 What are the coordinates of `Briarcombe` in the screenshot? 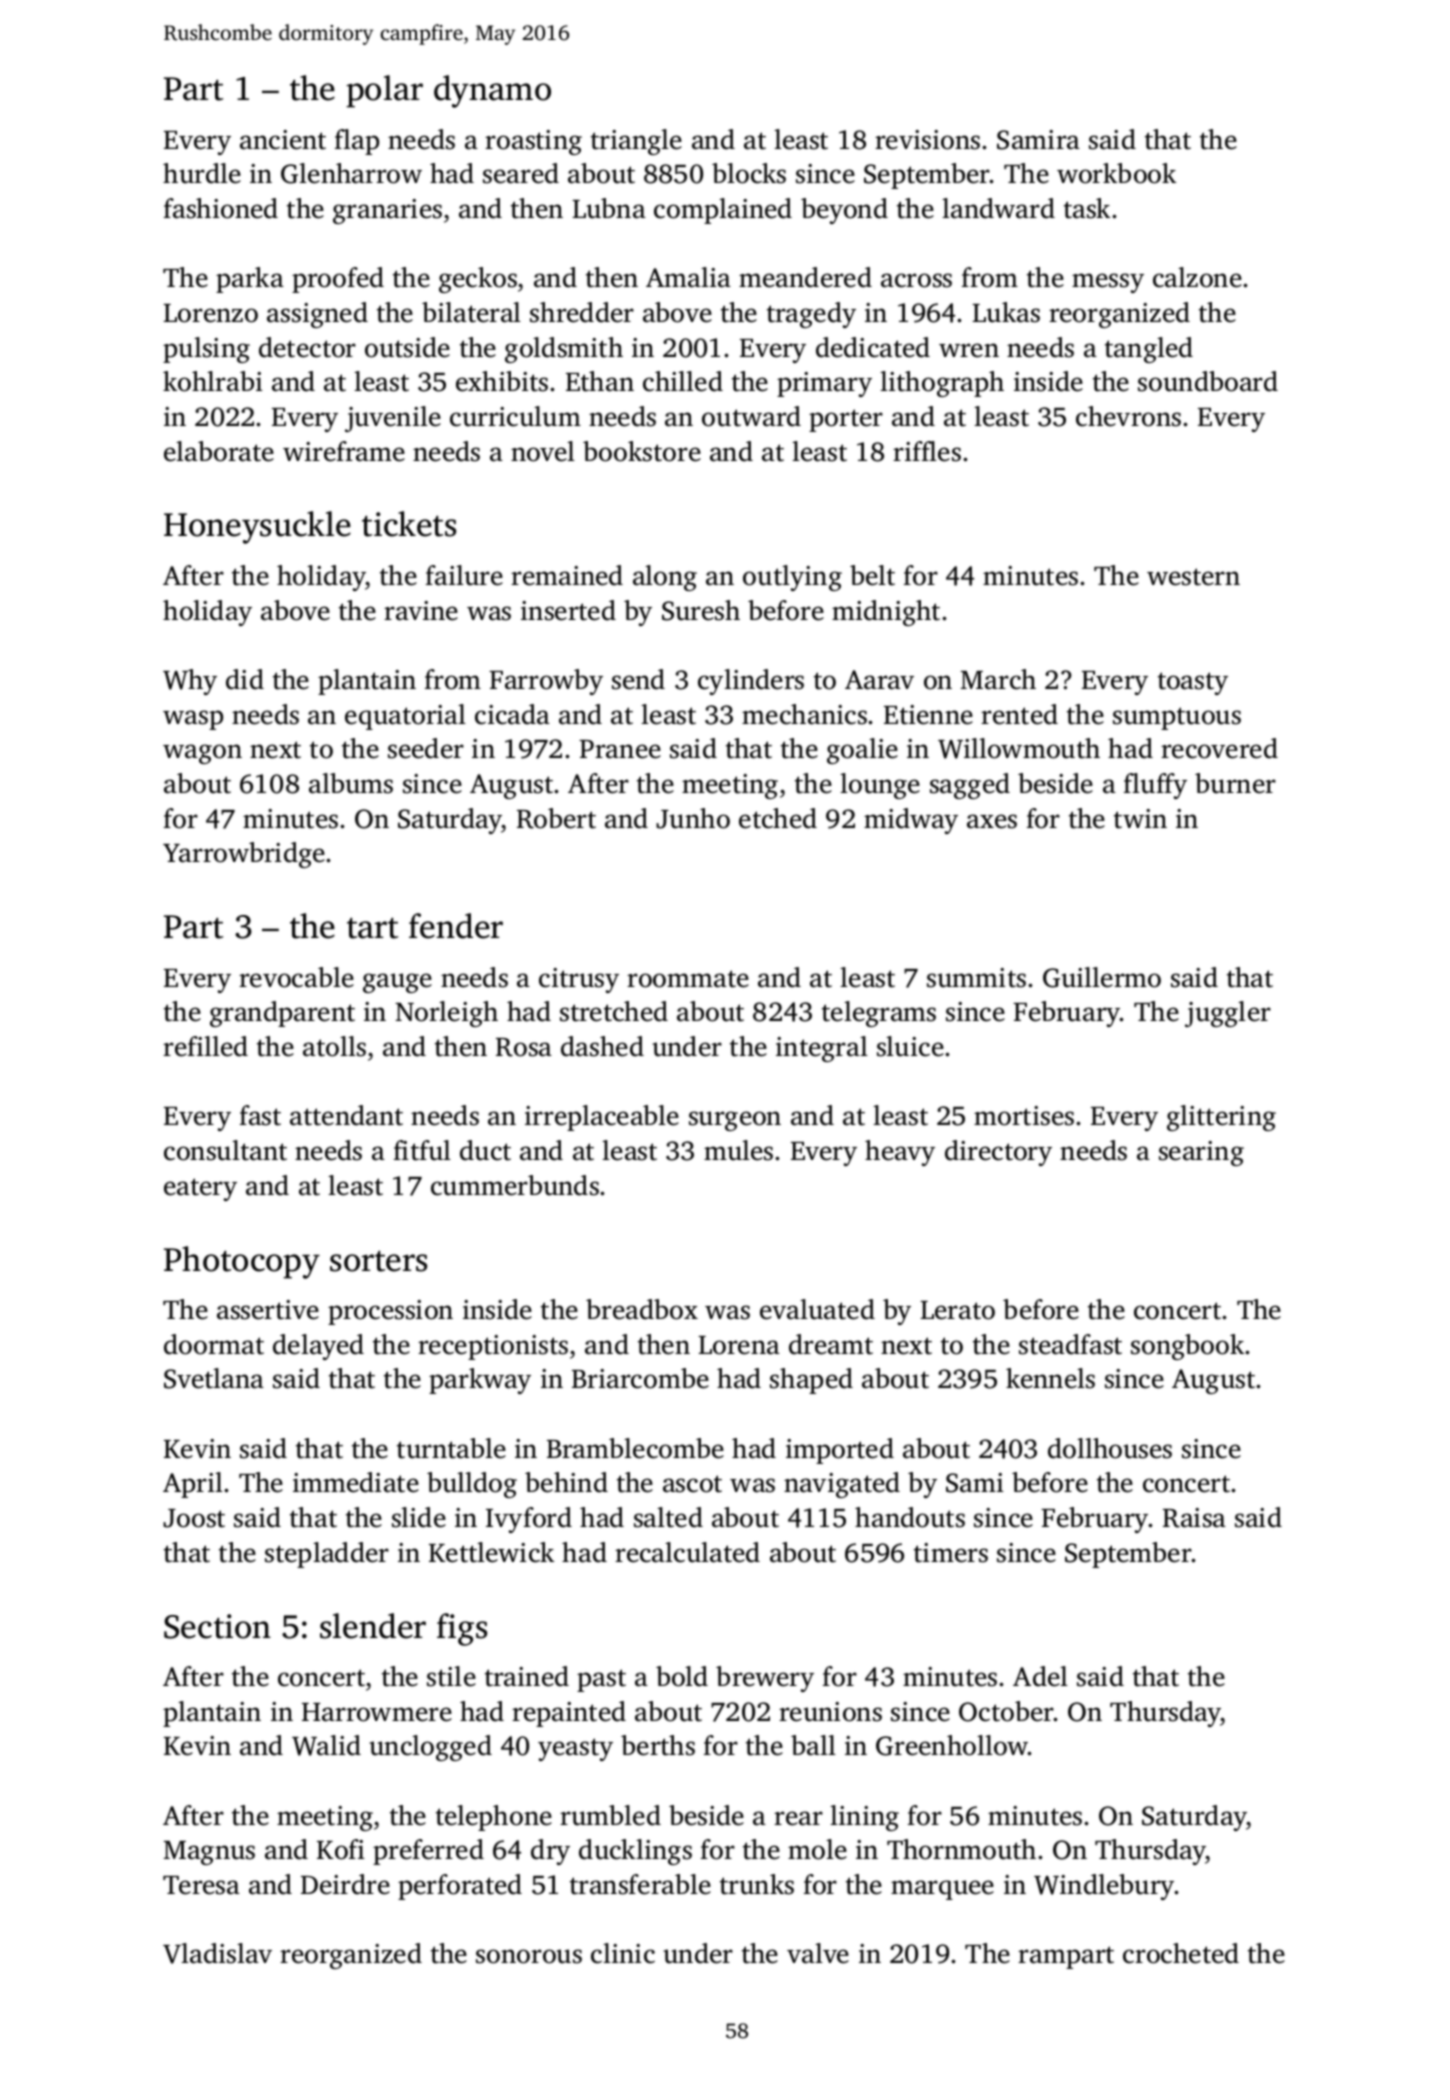 It's located at (640, 1378).
